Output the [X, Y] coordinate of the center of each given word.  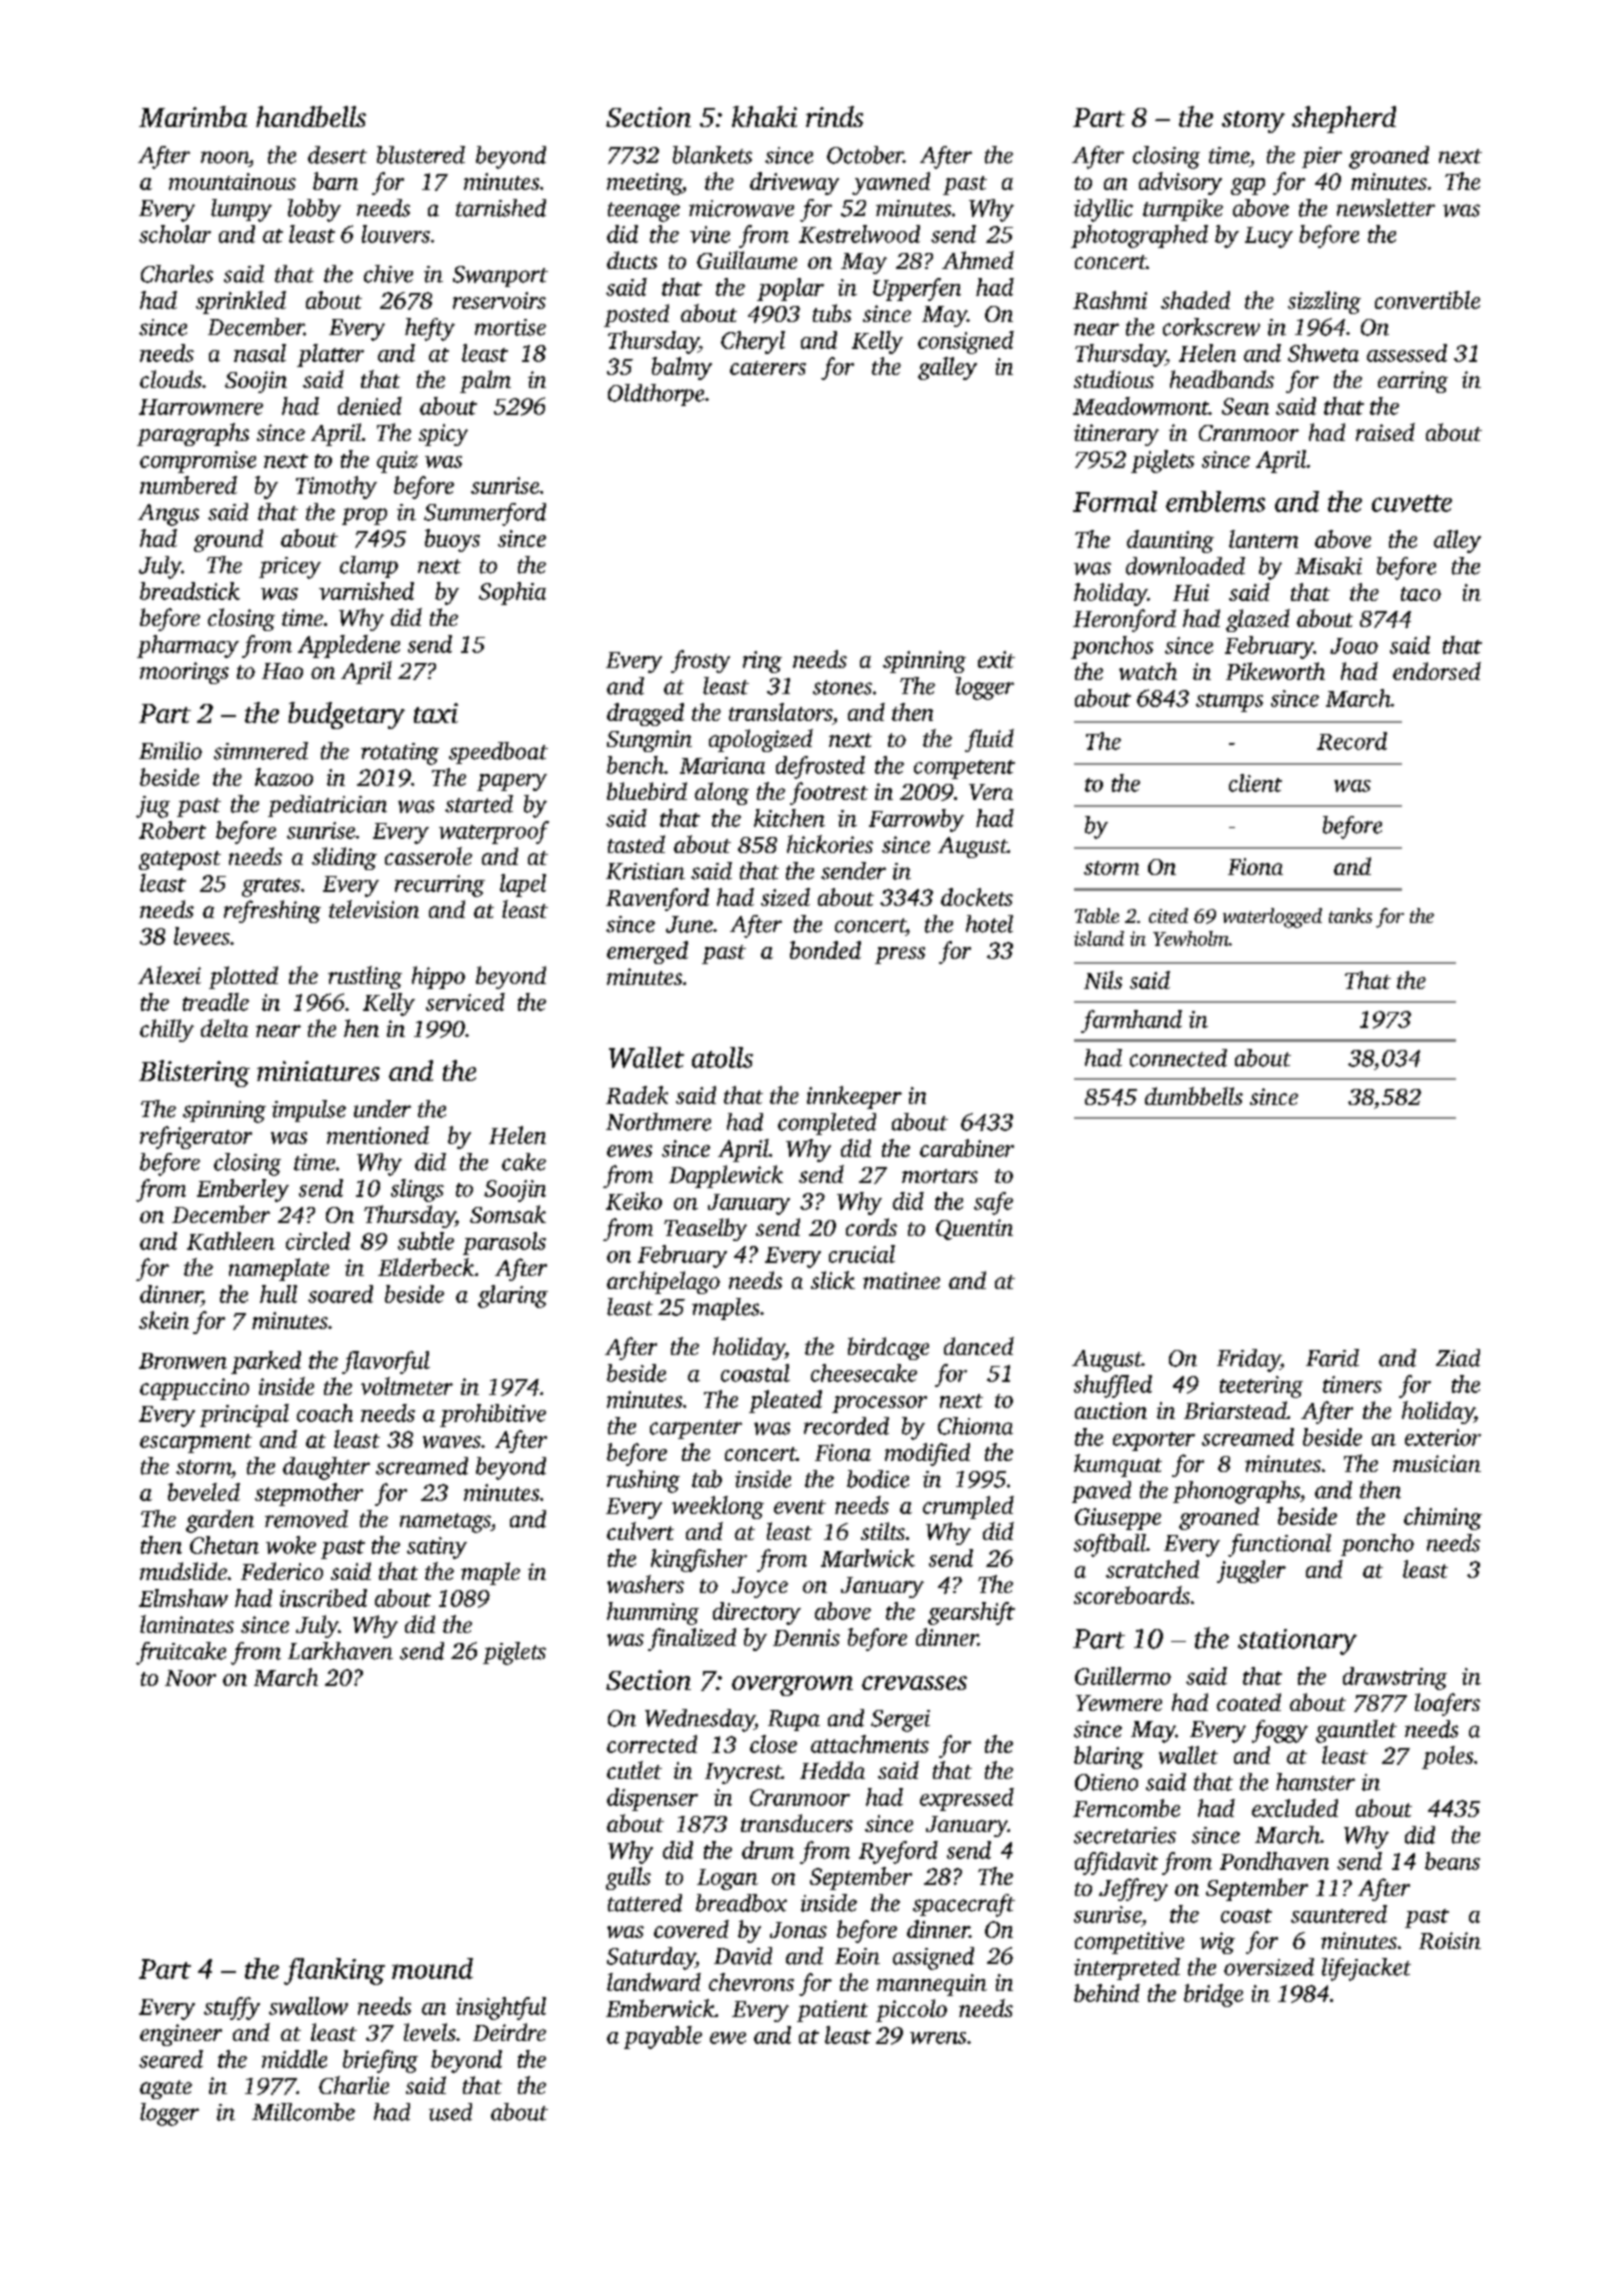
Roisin [1450, 1940]
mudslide [183, 1571]
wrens [938, 2038]
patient [832, 2011]
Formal [1115, 501]
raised [1385, 432]
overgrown [792, 1686]
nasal [260, 353]
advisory [1180, 183]
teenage [644, 212]
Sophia [512, 593]
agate [166, 2089]
